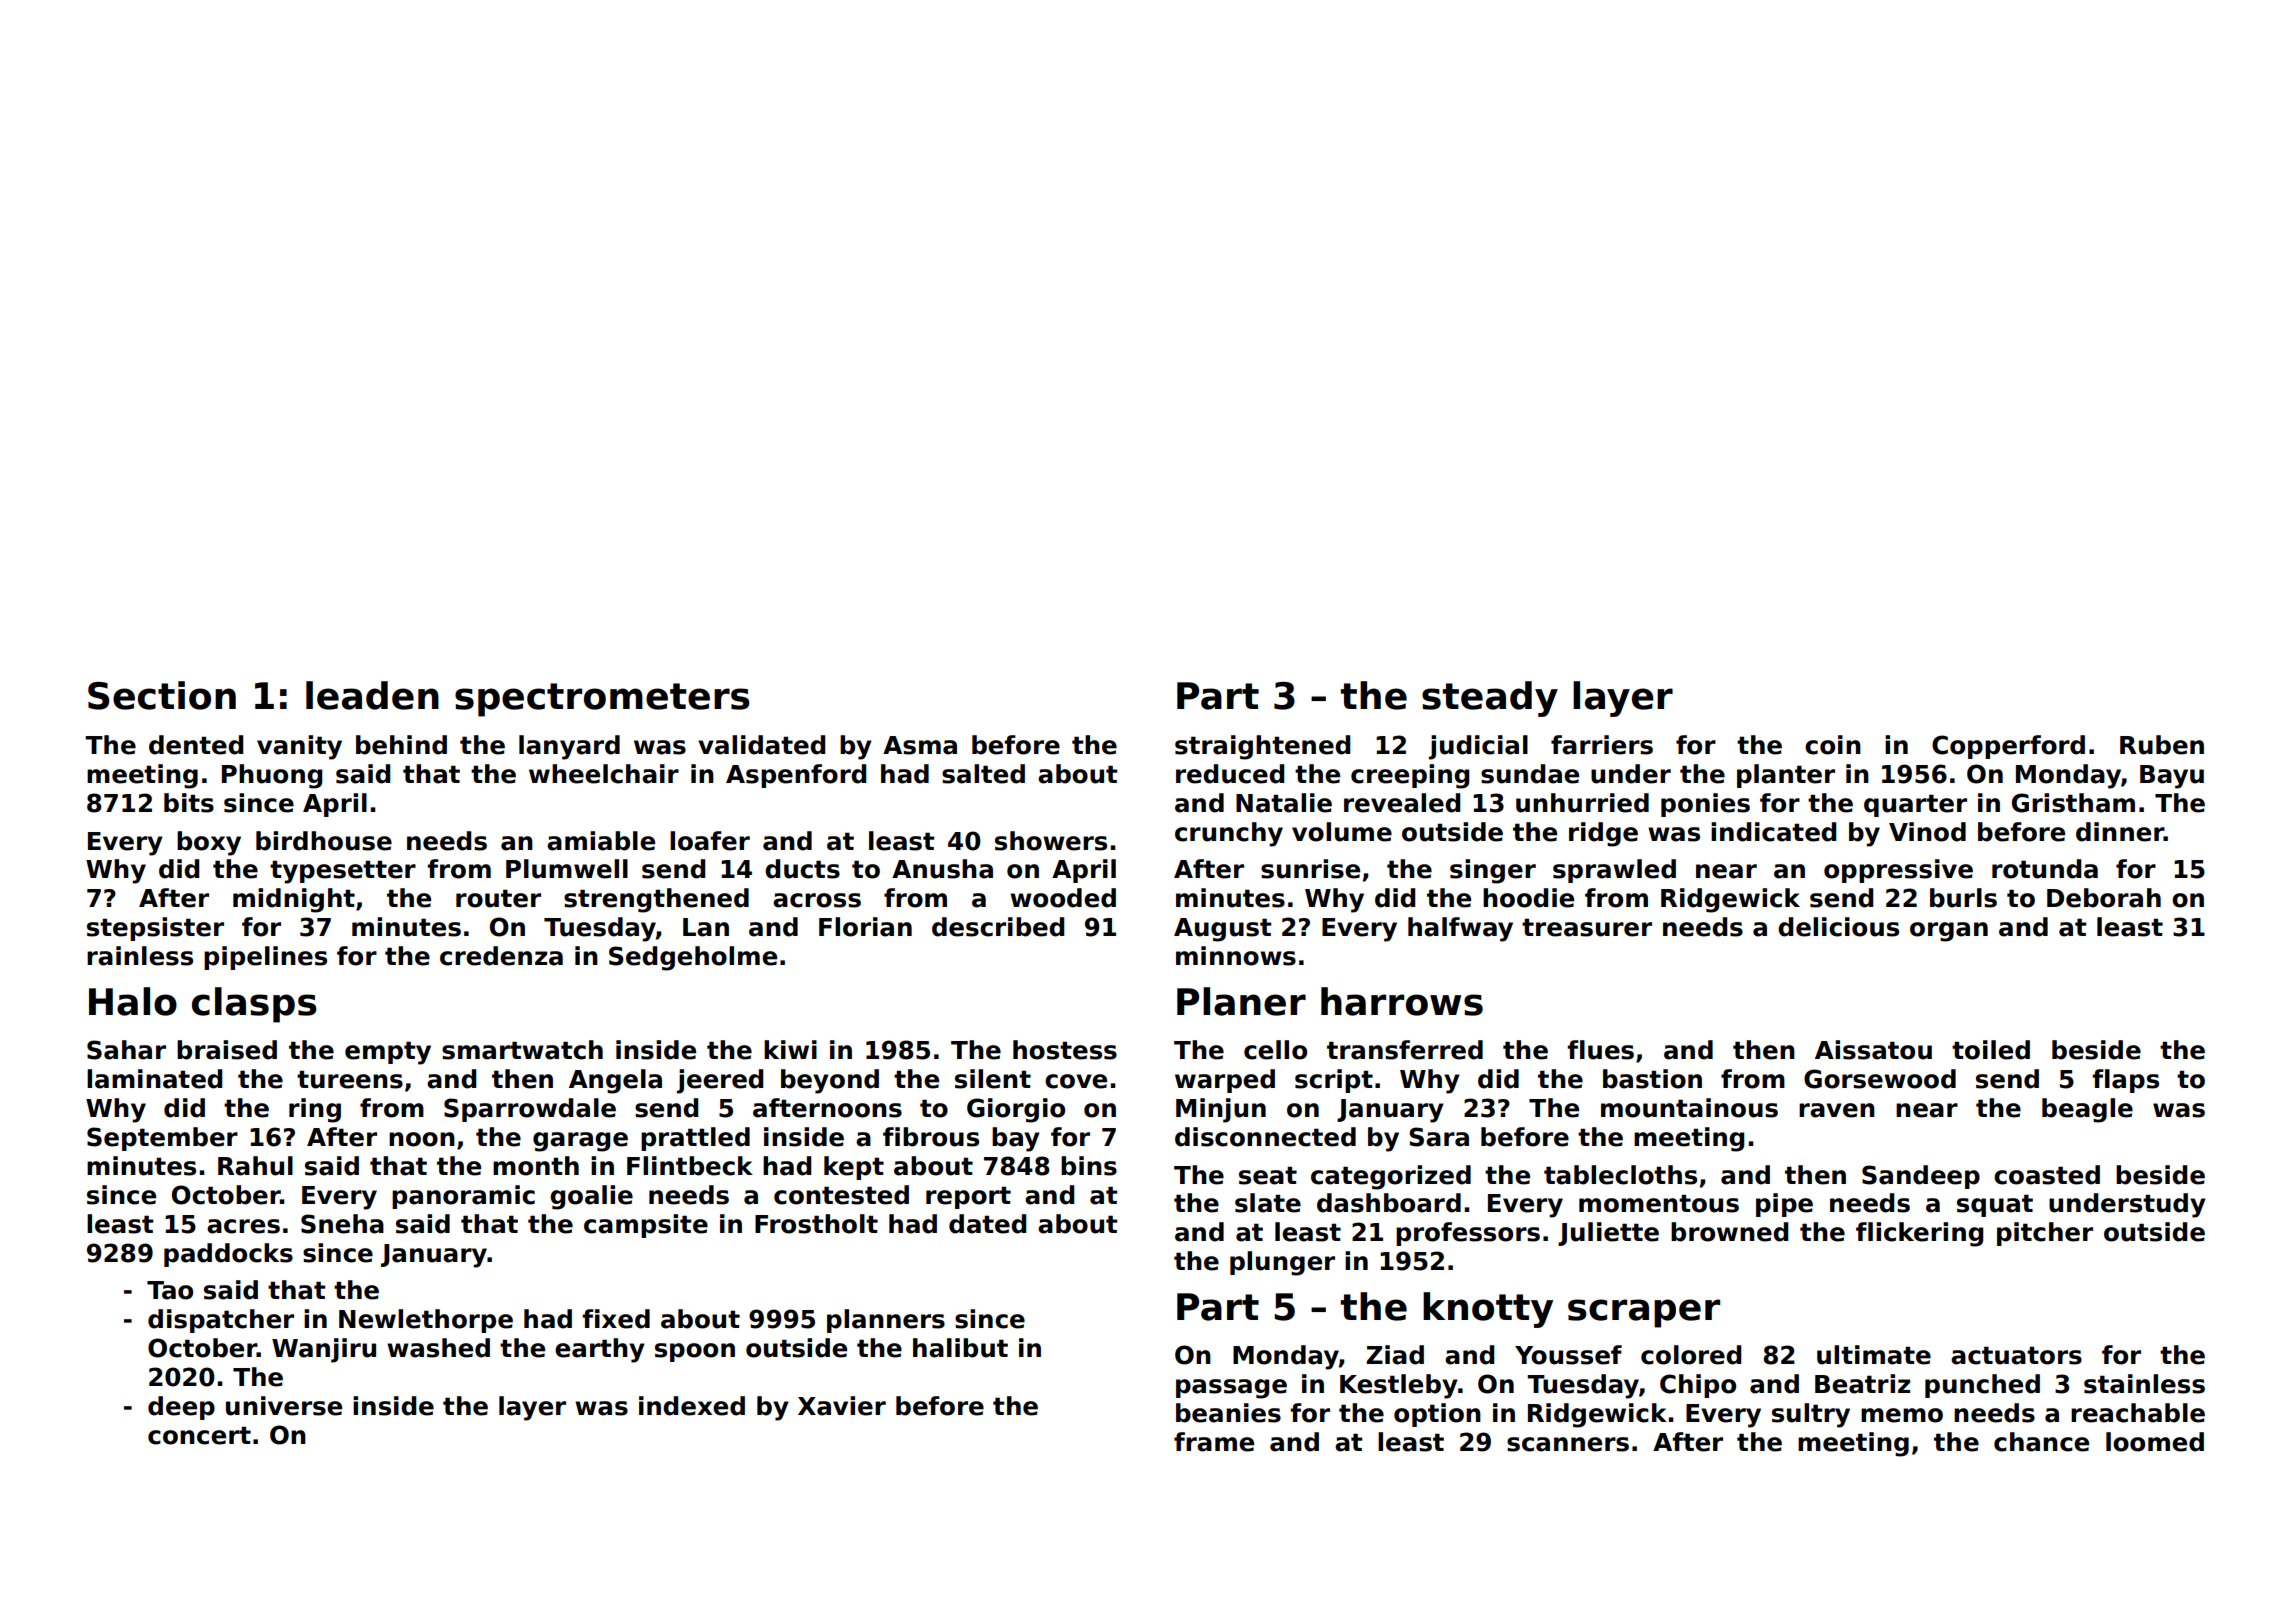 This image has height=1620, width=2292. What do you see at coordinates (830, 1081) in the image?
I see `beyond` at bounding box center [830, 1081].
